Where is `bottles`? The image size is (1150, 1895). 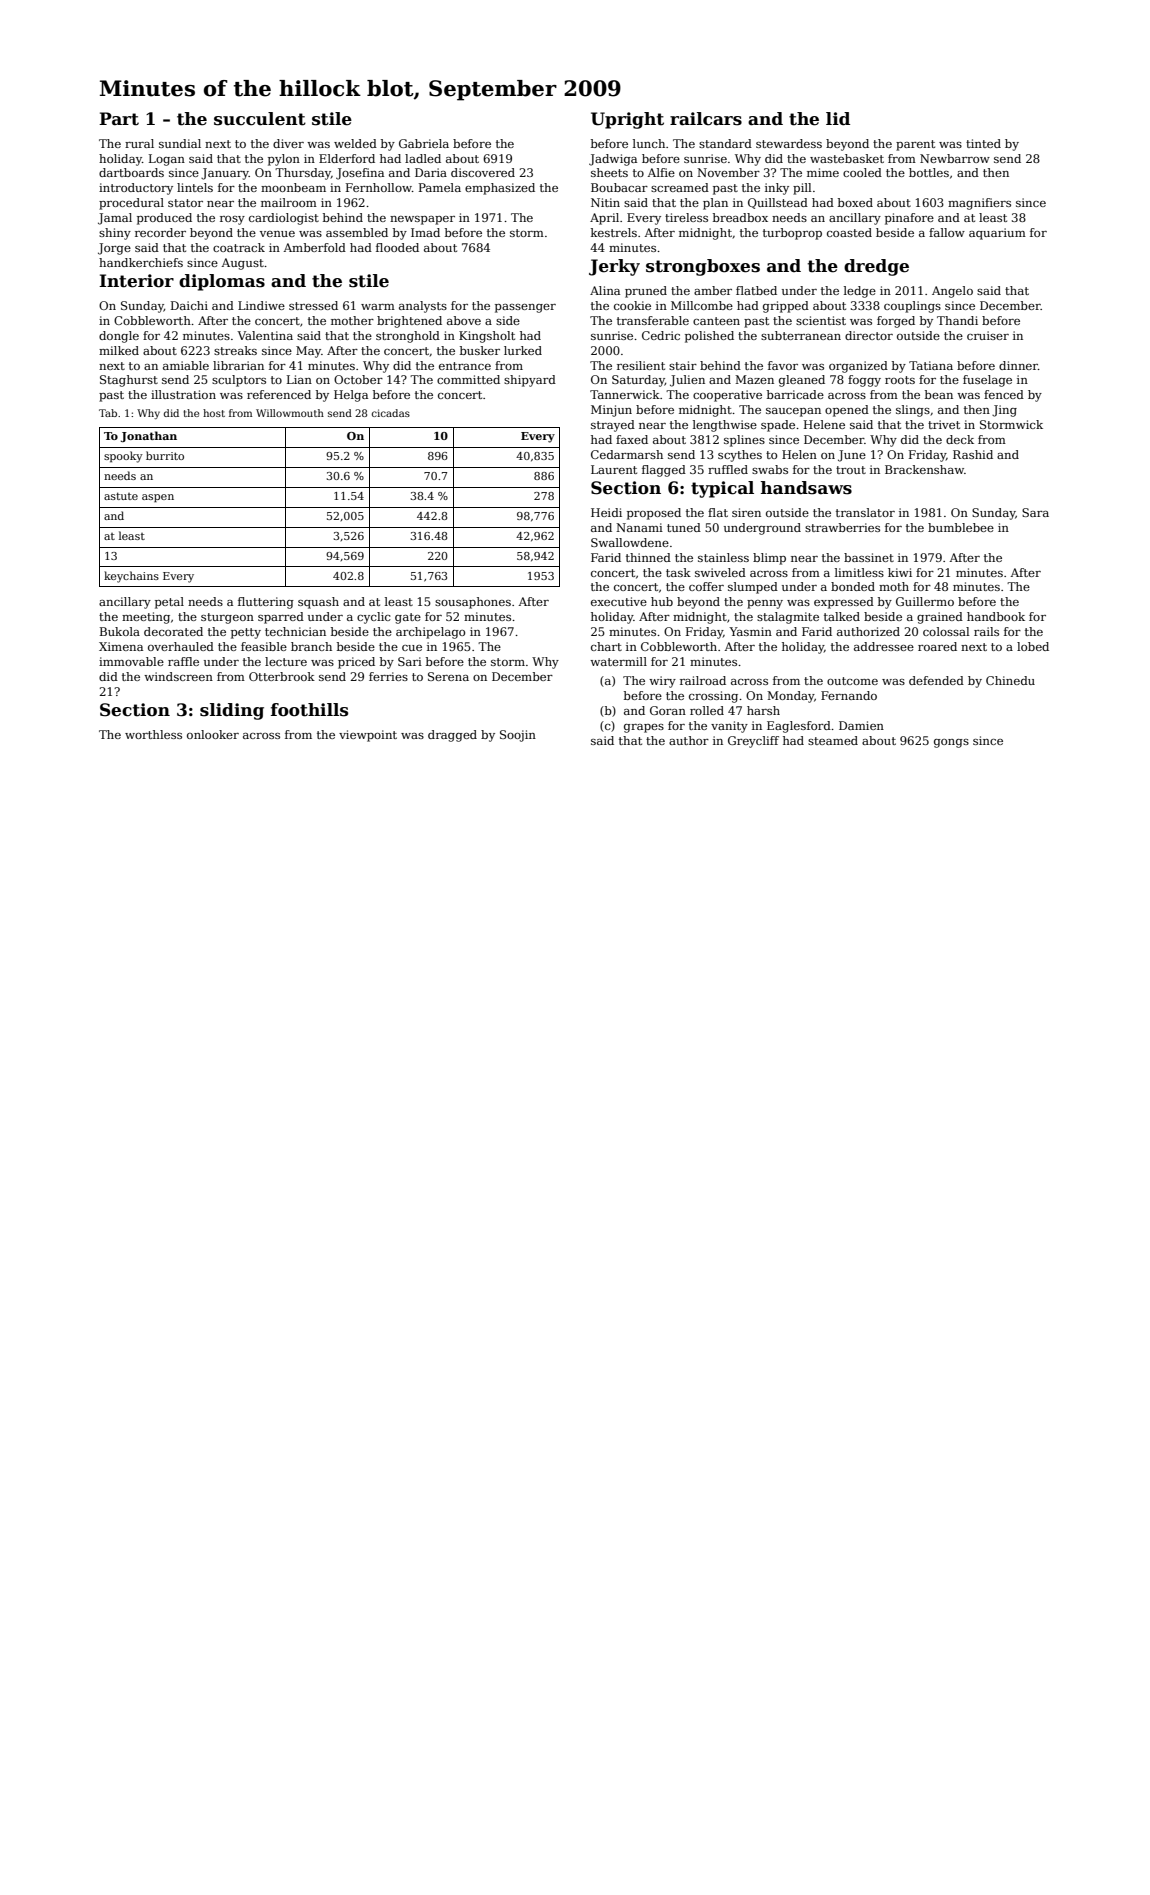
bottles is located at coordinates (929, 172).
